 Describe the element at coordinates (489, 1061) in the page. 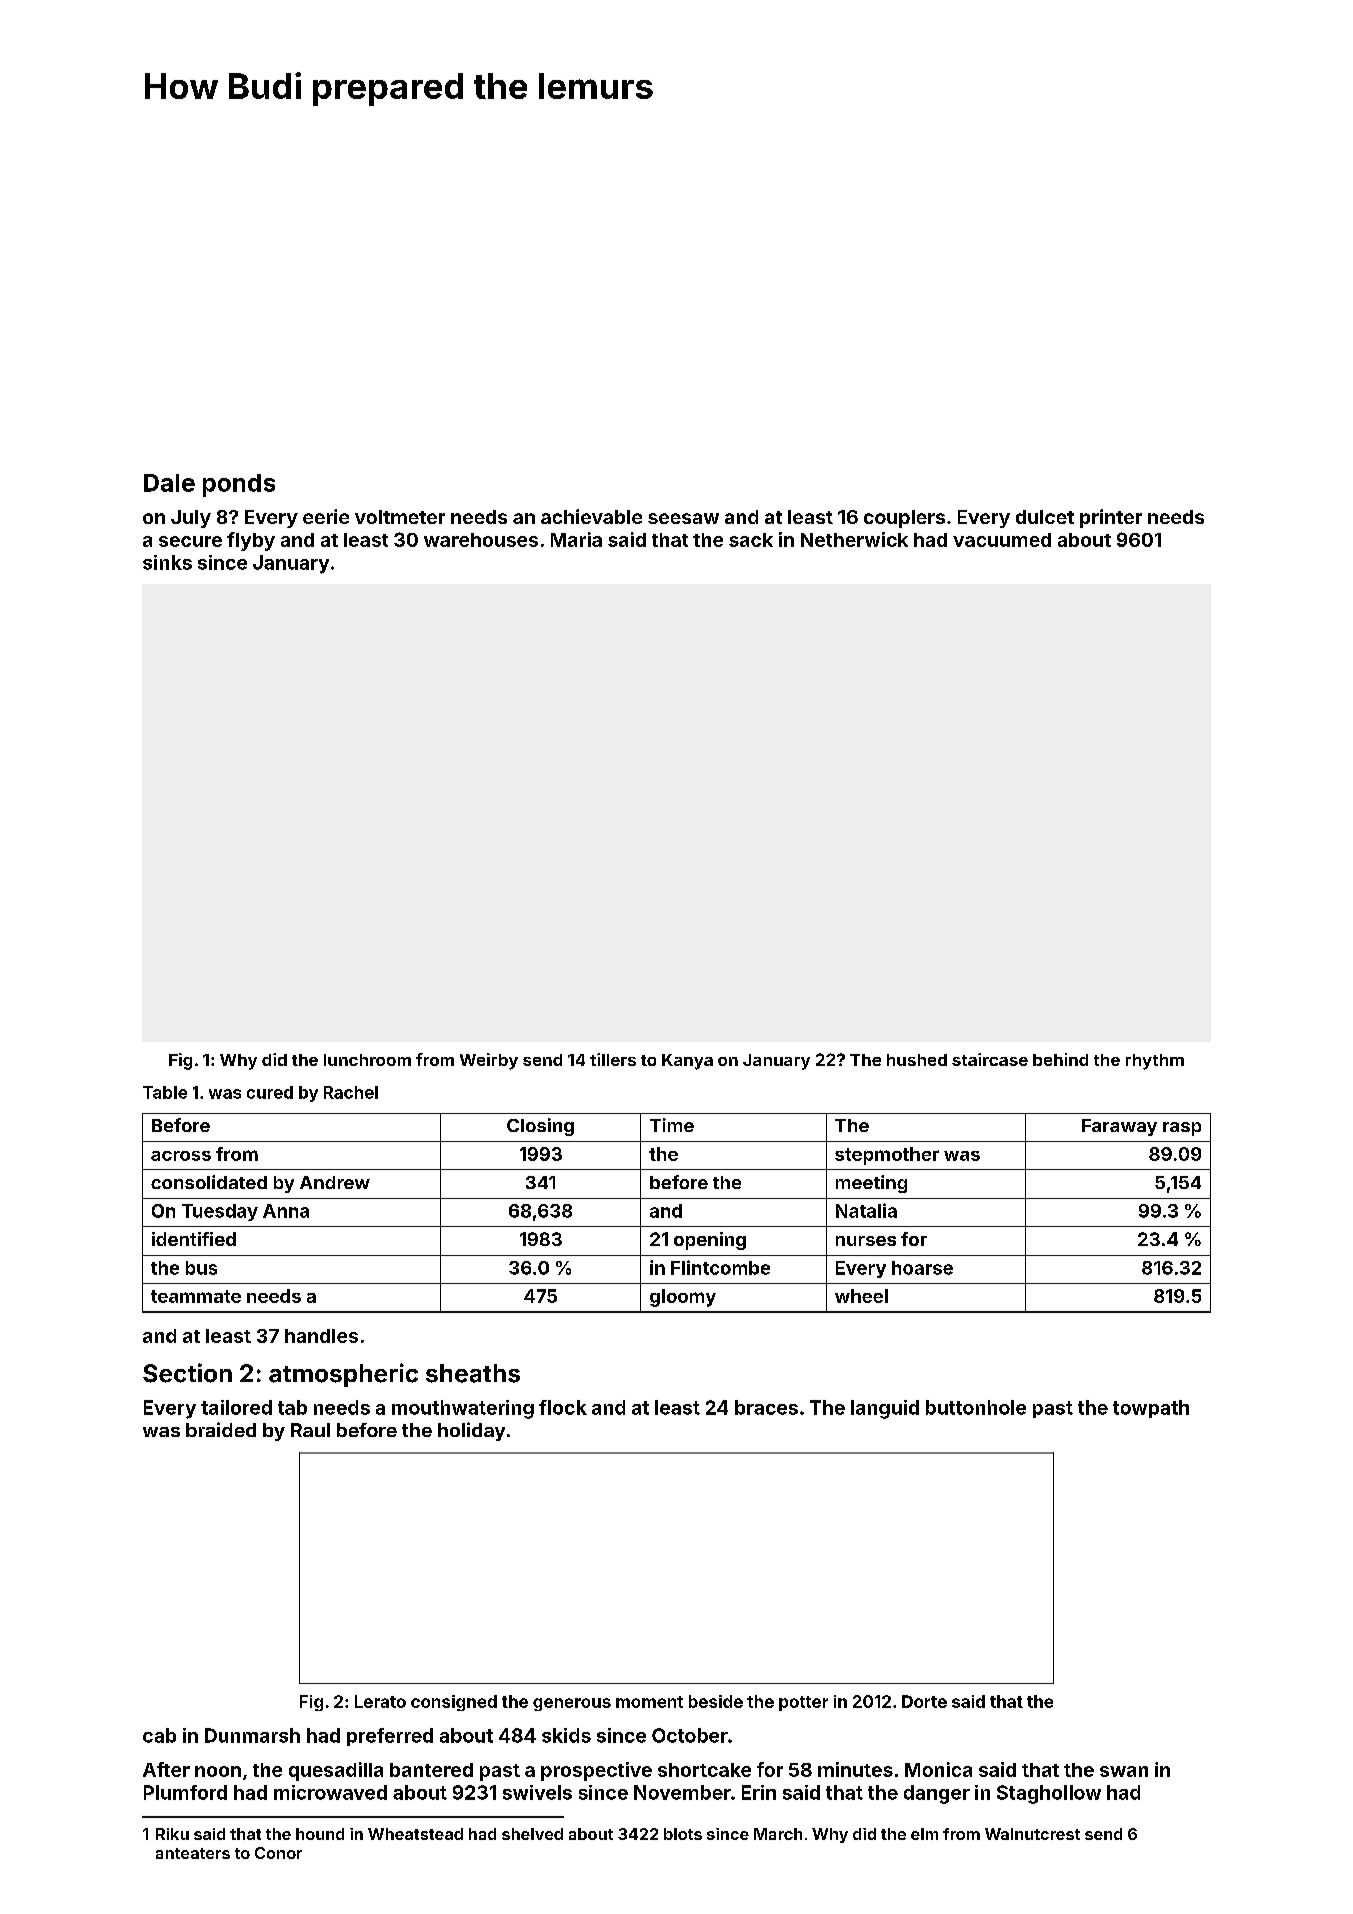

I see `Weirby` at that location.
